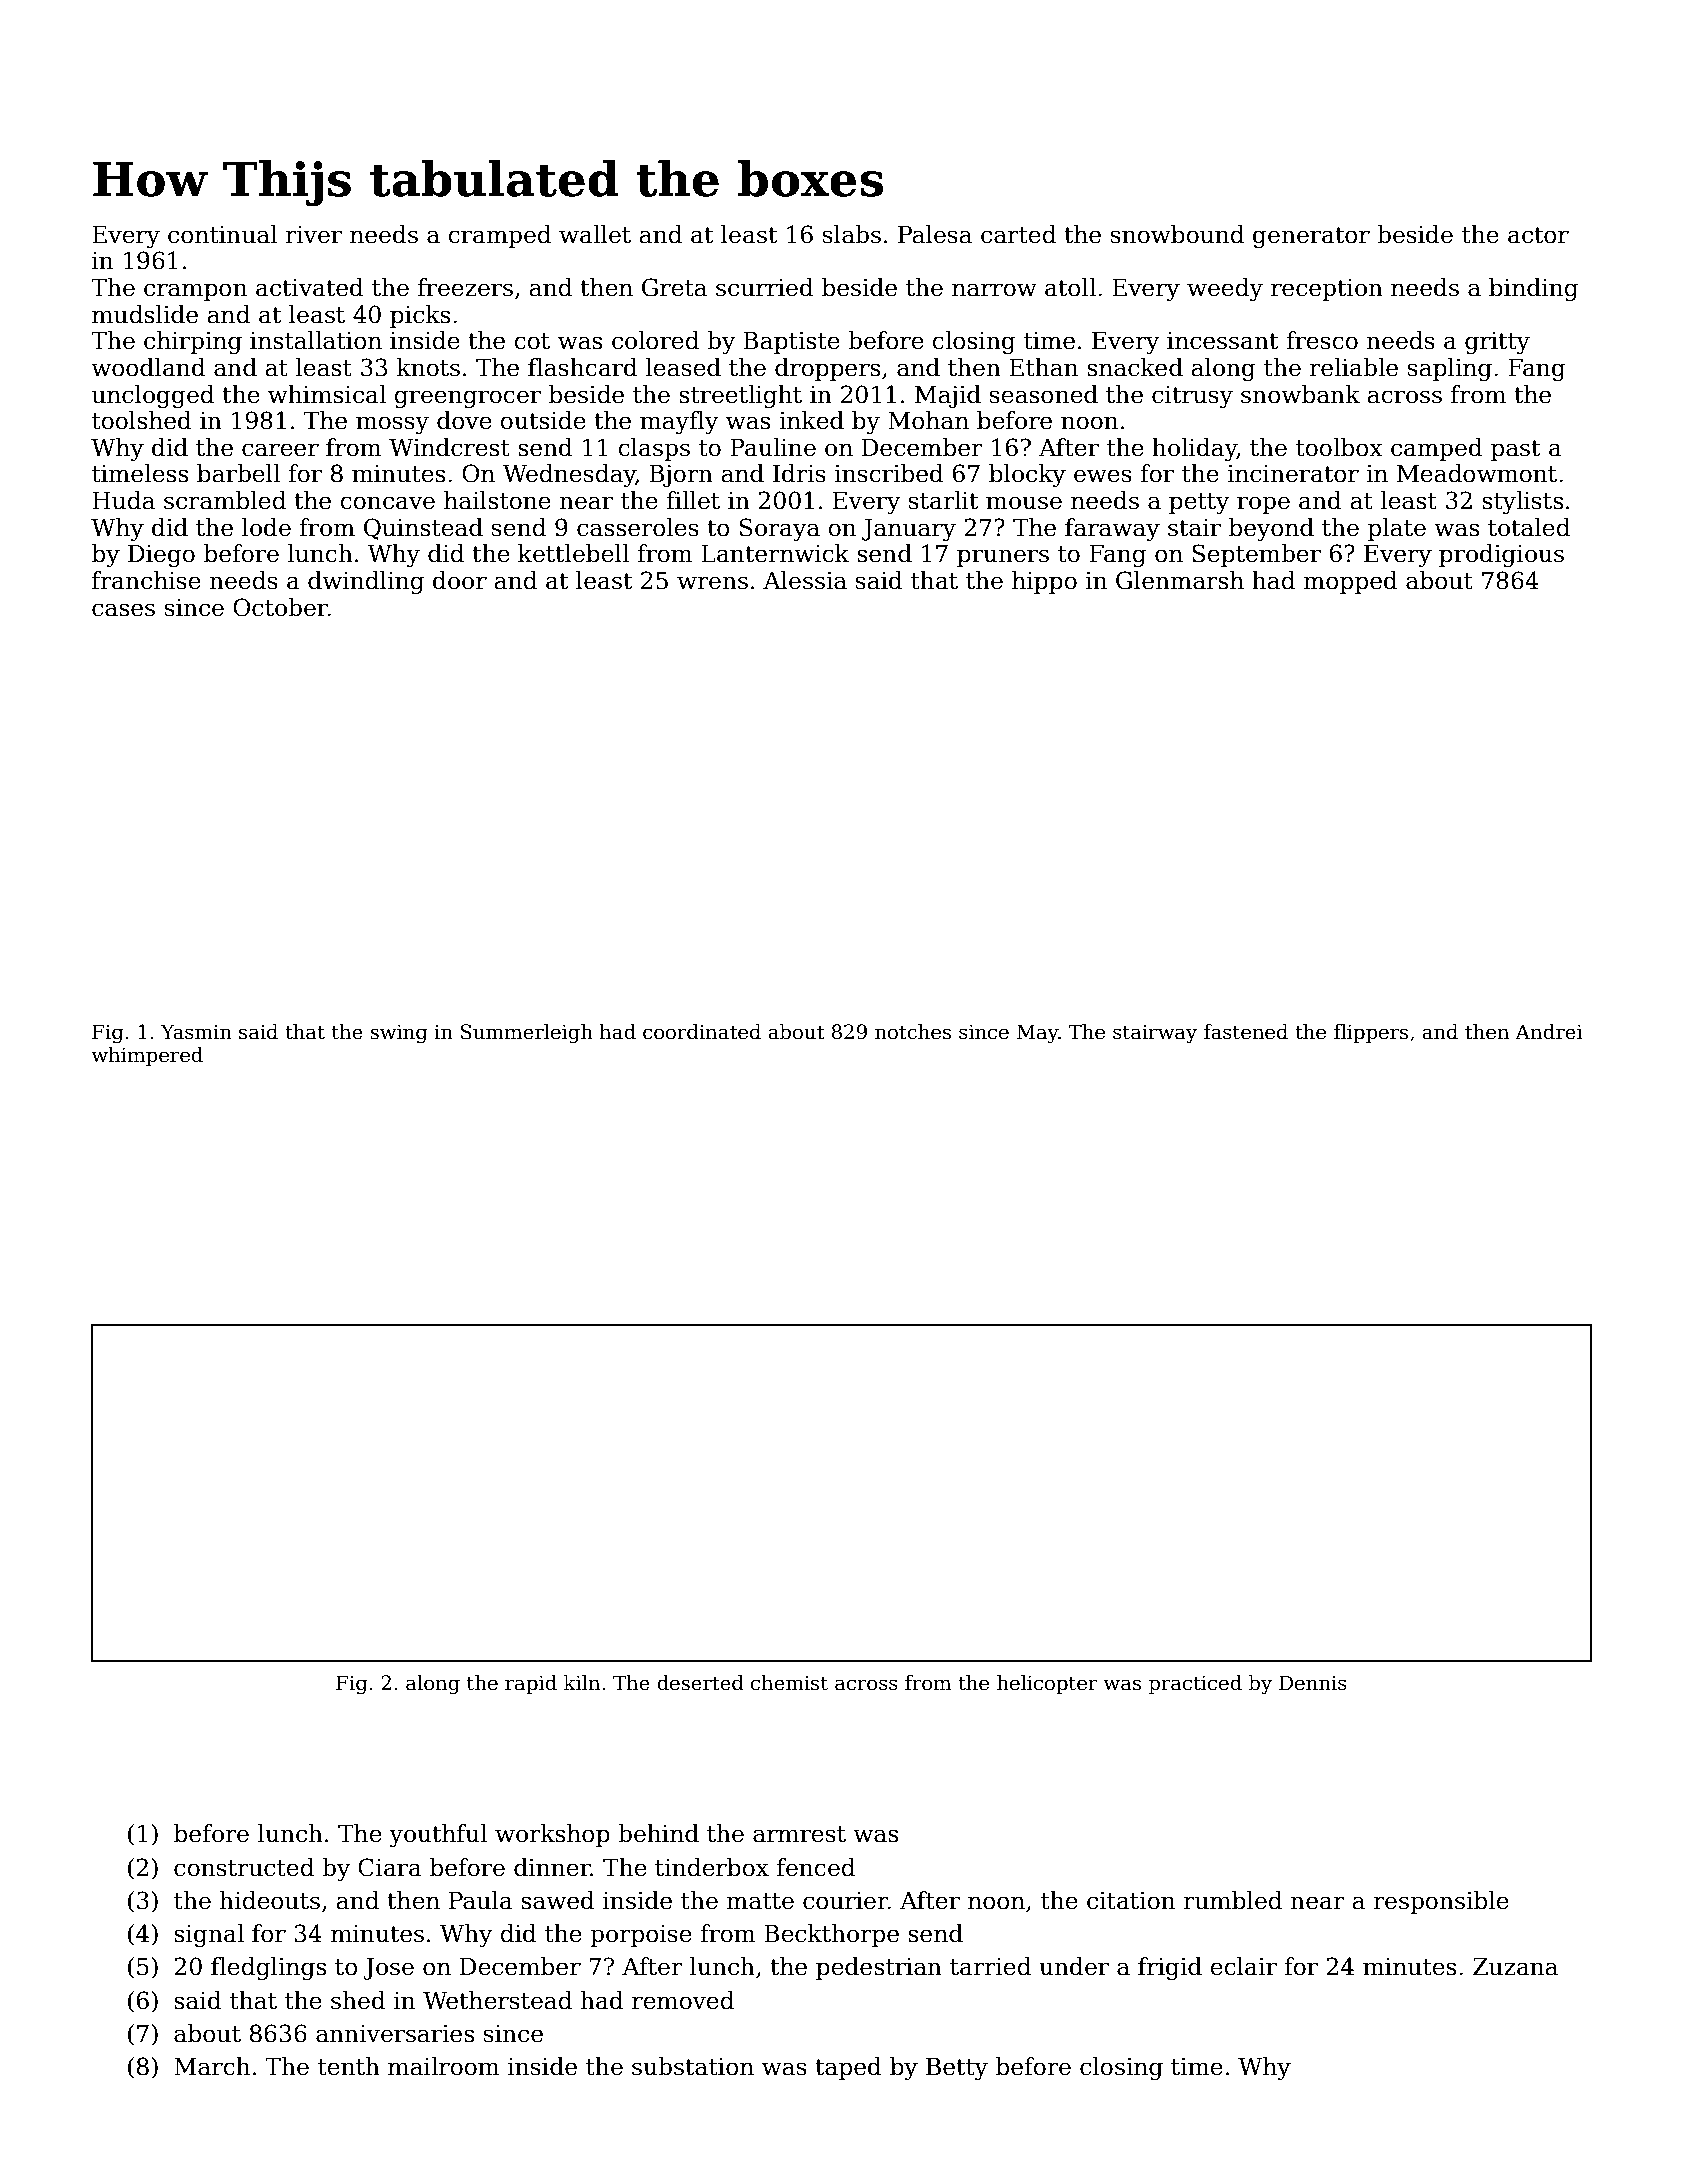 This screenshot has height=2178, width=1683. What do you see at coordinates (212, 2066) in the screenshot?
I see `March` at bounding box center [212, 2066].
